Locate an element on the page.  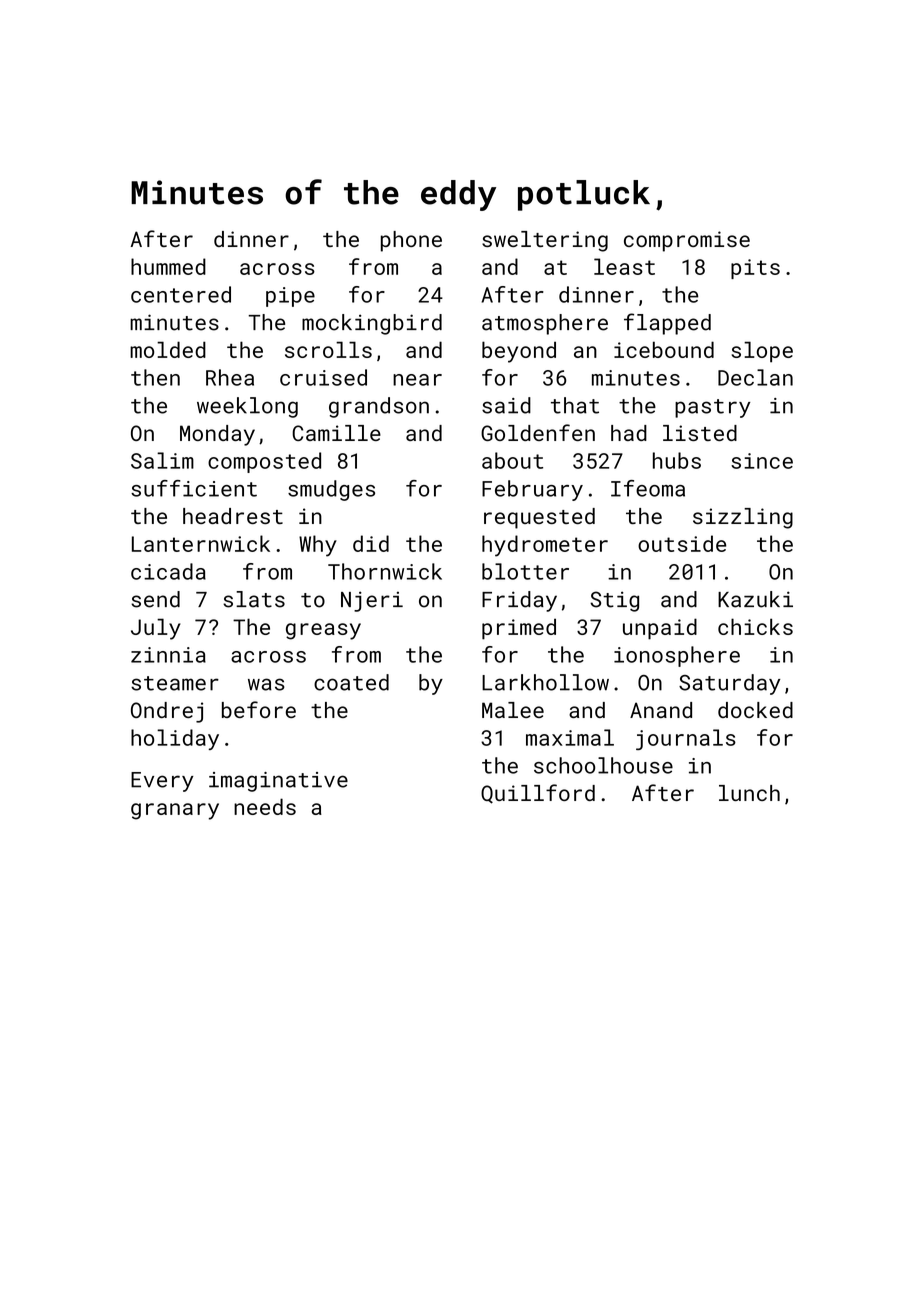
Anand is located at coordinates (661, 710).
